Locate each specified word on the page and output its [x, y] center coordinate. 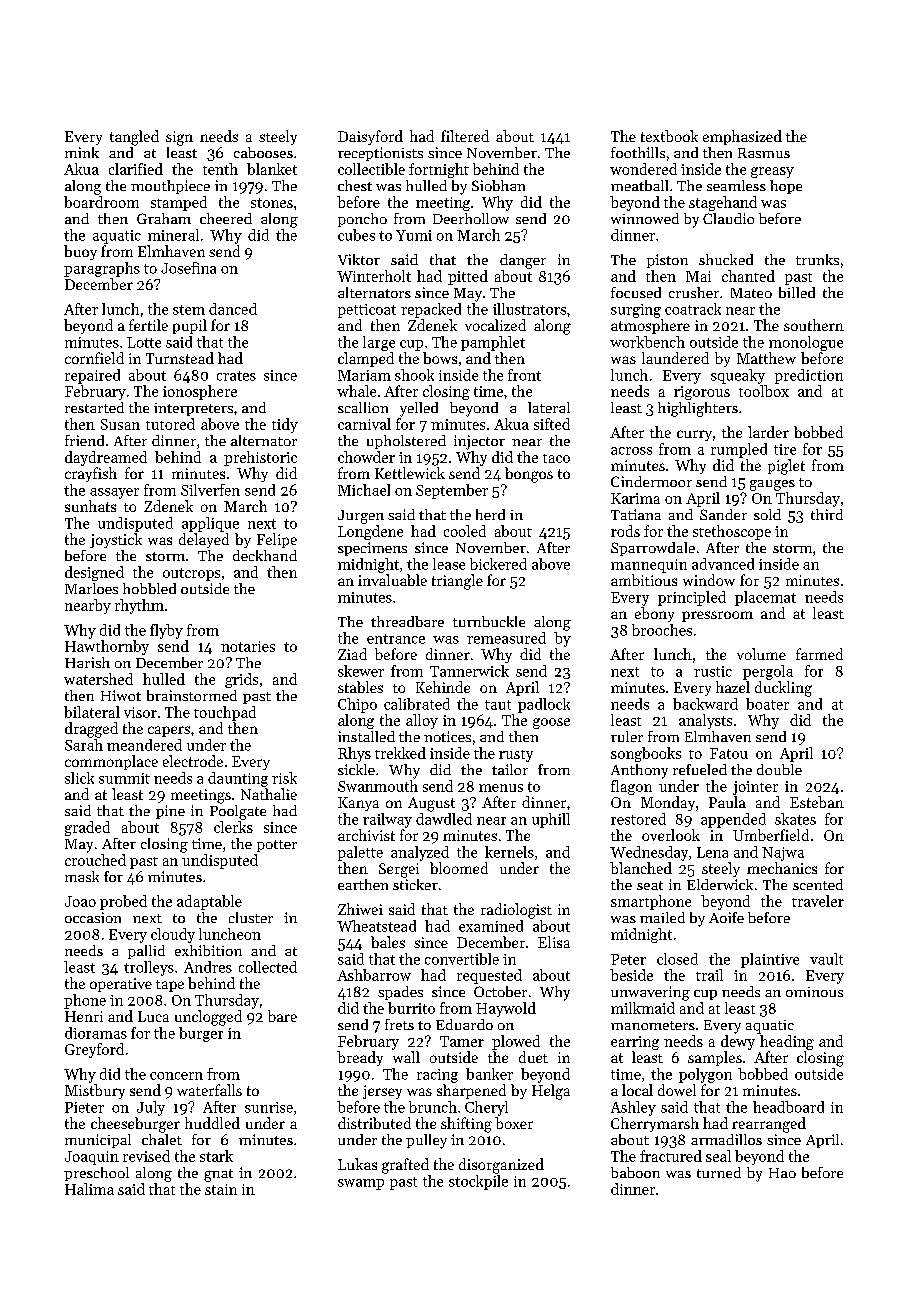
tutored [170, 424]
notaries [248, 646]
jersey [382, 1092]
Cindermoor [651, 481]
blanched [641, 868]
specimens [372, 549]
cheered [226, 218]
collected [268, 967]
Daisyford [370, 137]
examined [491, 926]
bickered [498, 564]
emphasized [742, 137]
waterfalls [209, 1090]
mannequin [649, 566]
